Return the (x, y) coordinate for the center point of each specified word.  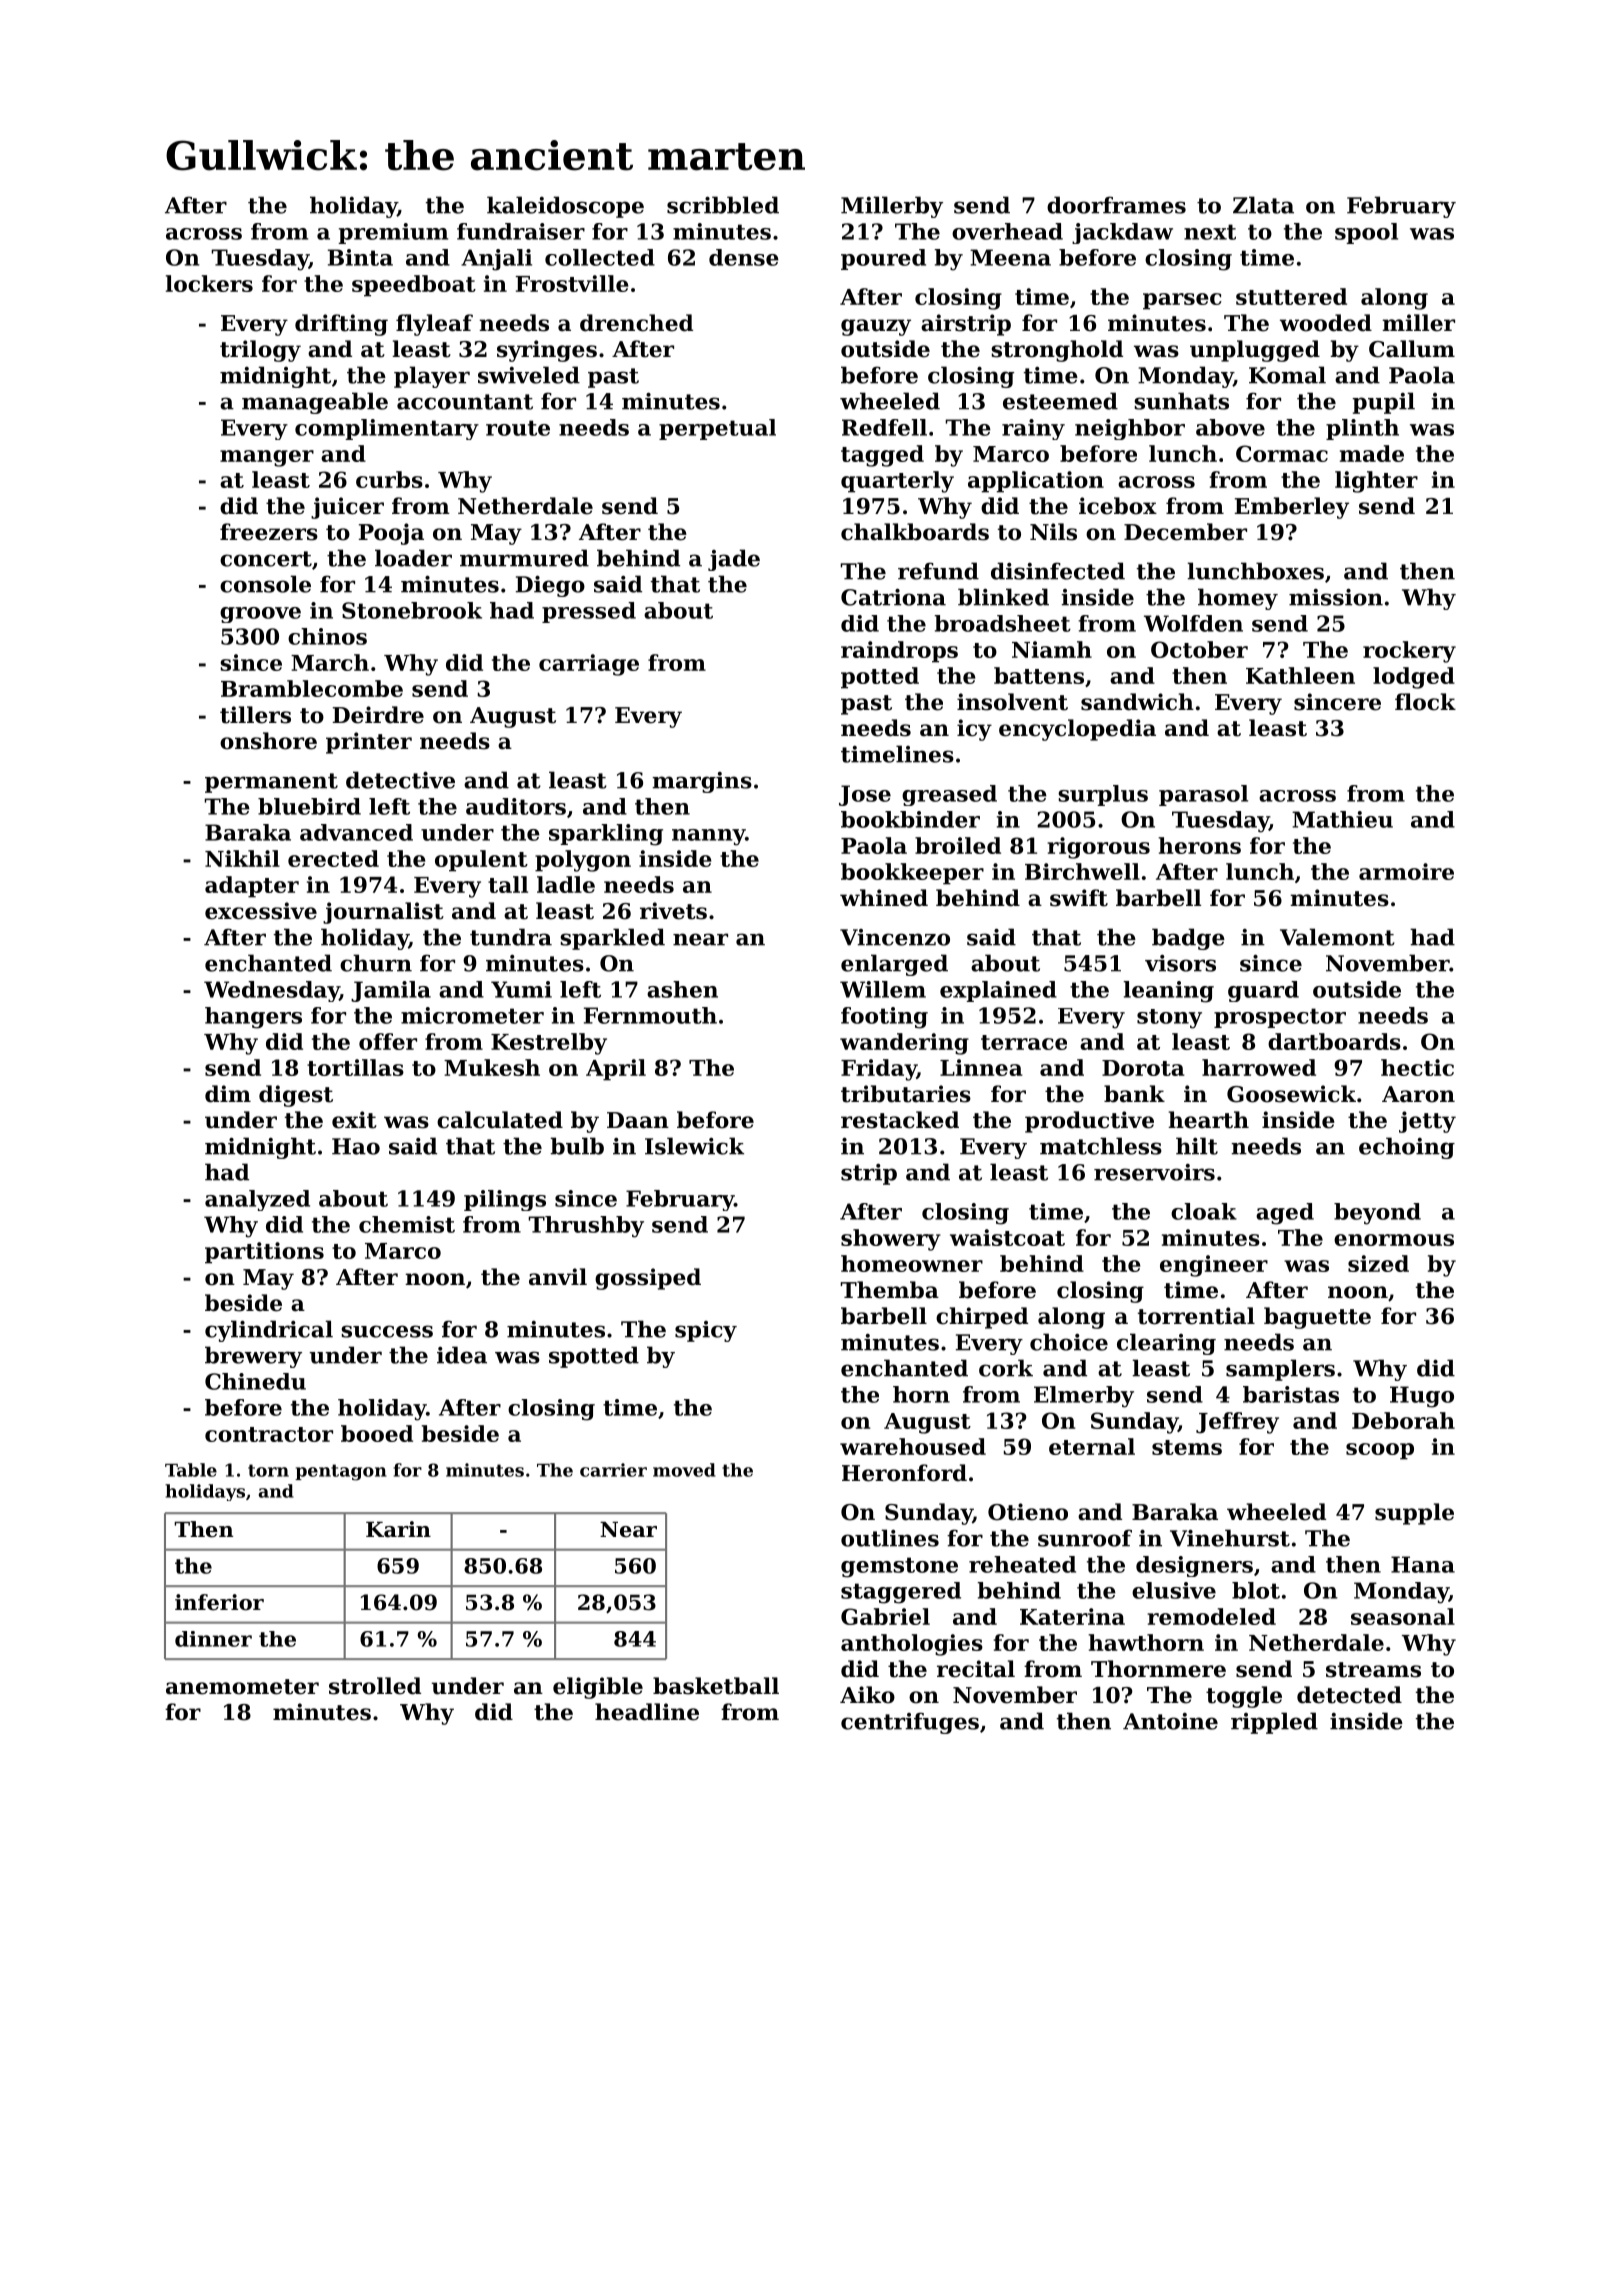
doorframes (1116, 205)
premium (393, 233)
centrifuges (910, 1723)
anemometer (242, 1687)
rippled (1274, 1723)
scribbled (723, 205)
